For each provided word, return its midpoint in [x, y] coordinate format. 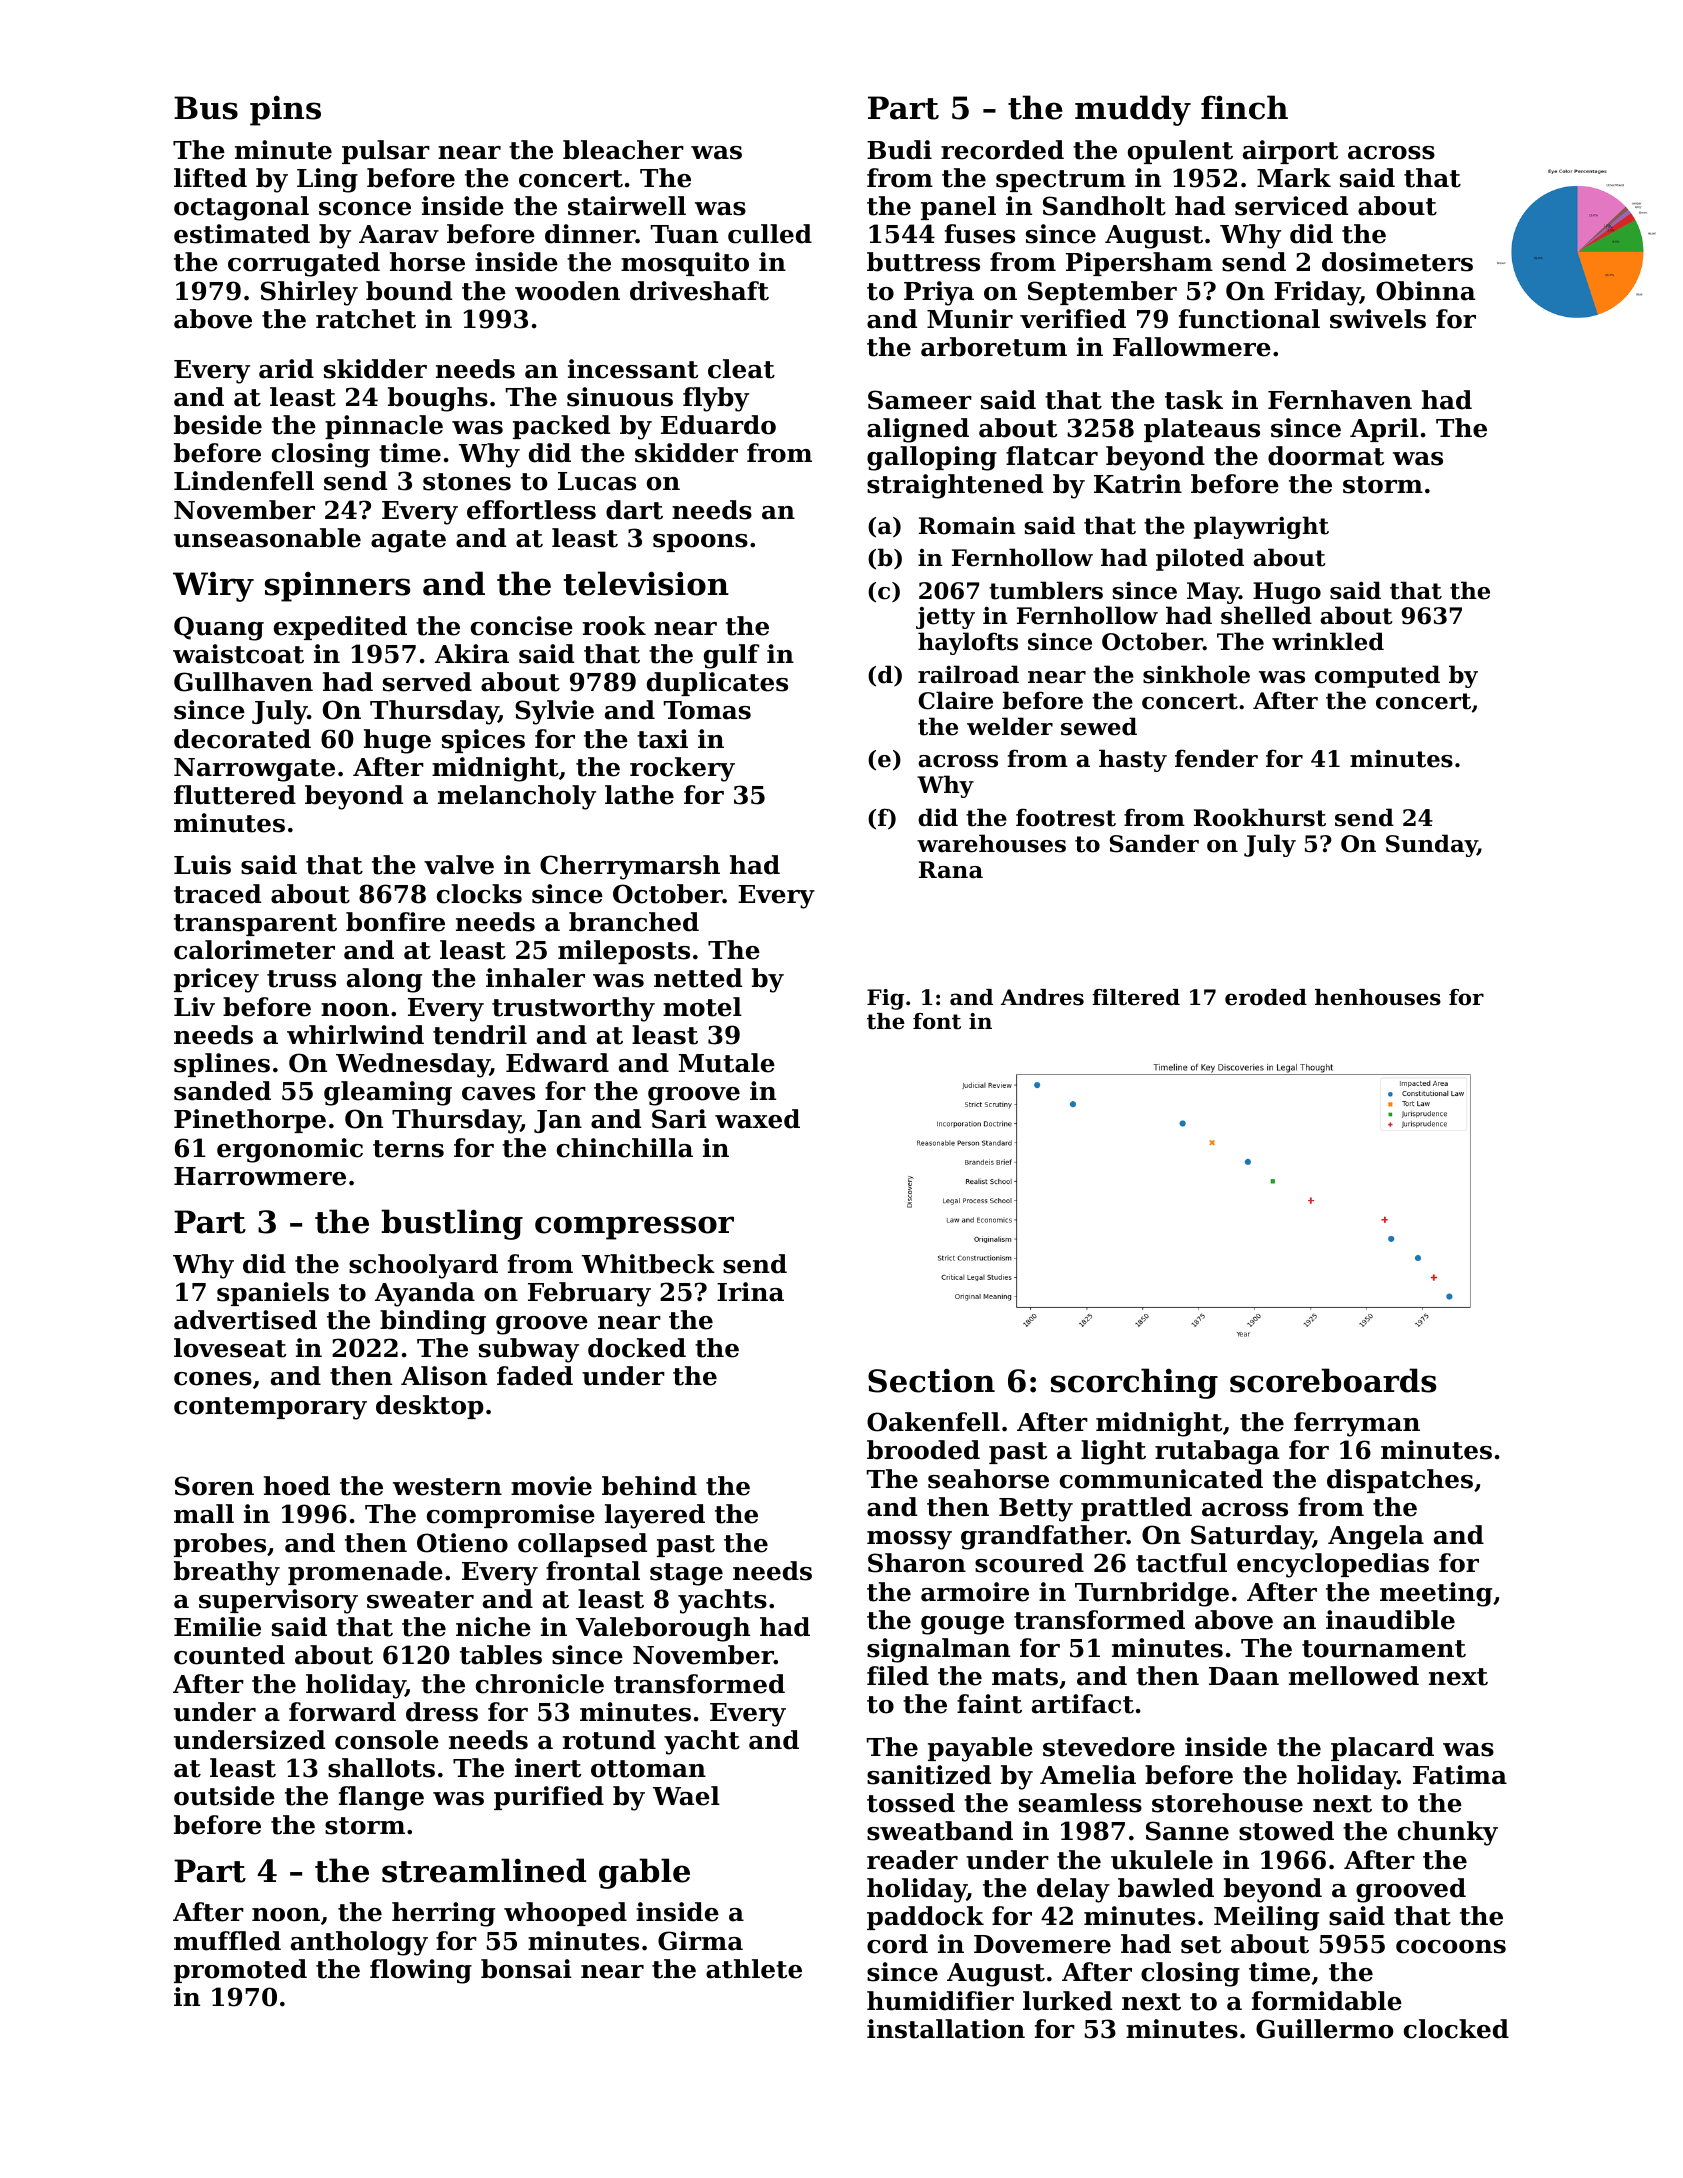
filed [898, 1676]
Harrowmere [260, 1176]
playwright [1261, 527]
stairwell [627, 206]
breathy [227, 1573]
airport [1290, 152]
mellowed [1354, 1676]
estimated [242, 234]
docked [637, 1348]
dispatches [1400, 1481]
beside [218, 425]
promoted [240, 1971]
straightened [955, 486]
